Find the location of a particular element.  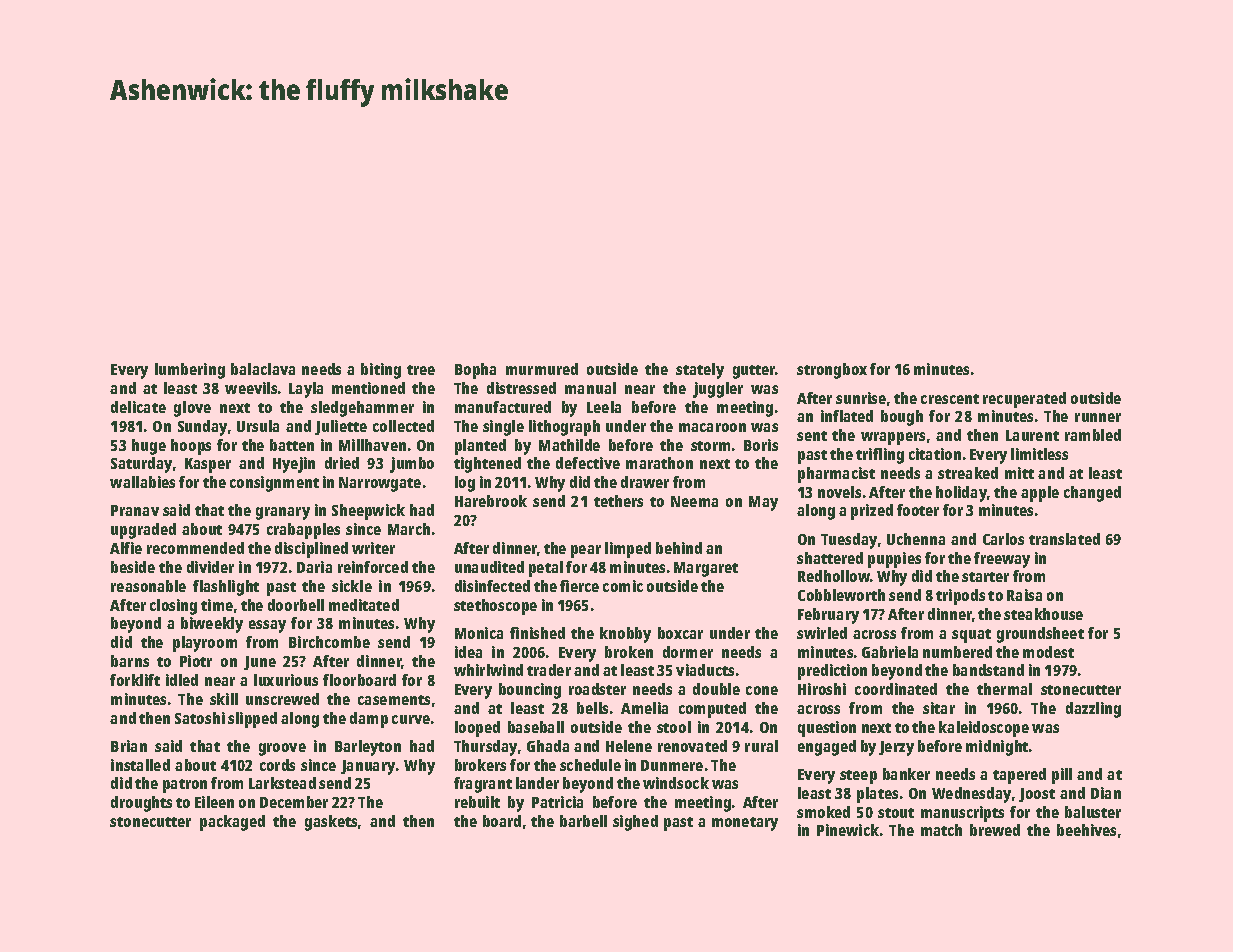

wallabies is located at coordinates (142, 482).
